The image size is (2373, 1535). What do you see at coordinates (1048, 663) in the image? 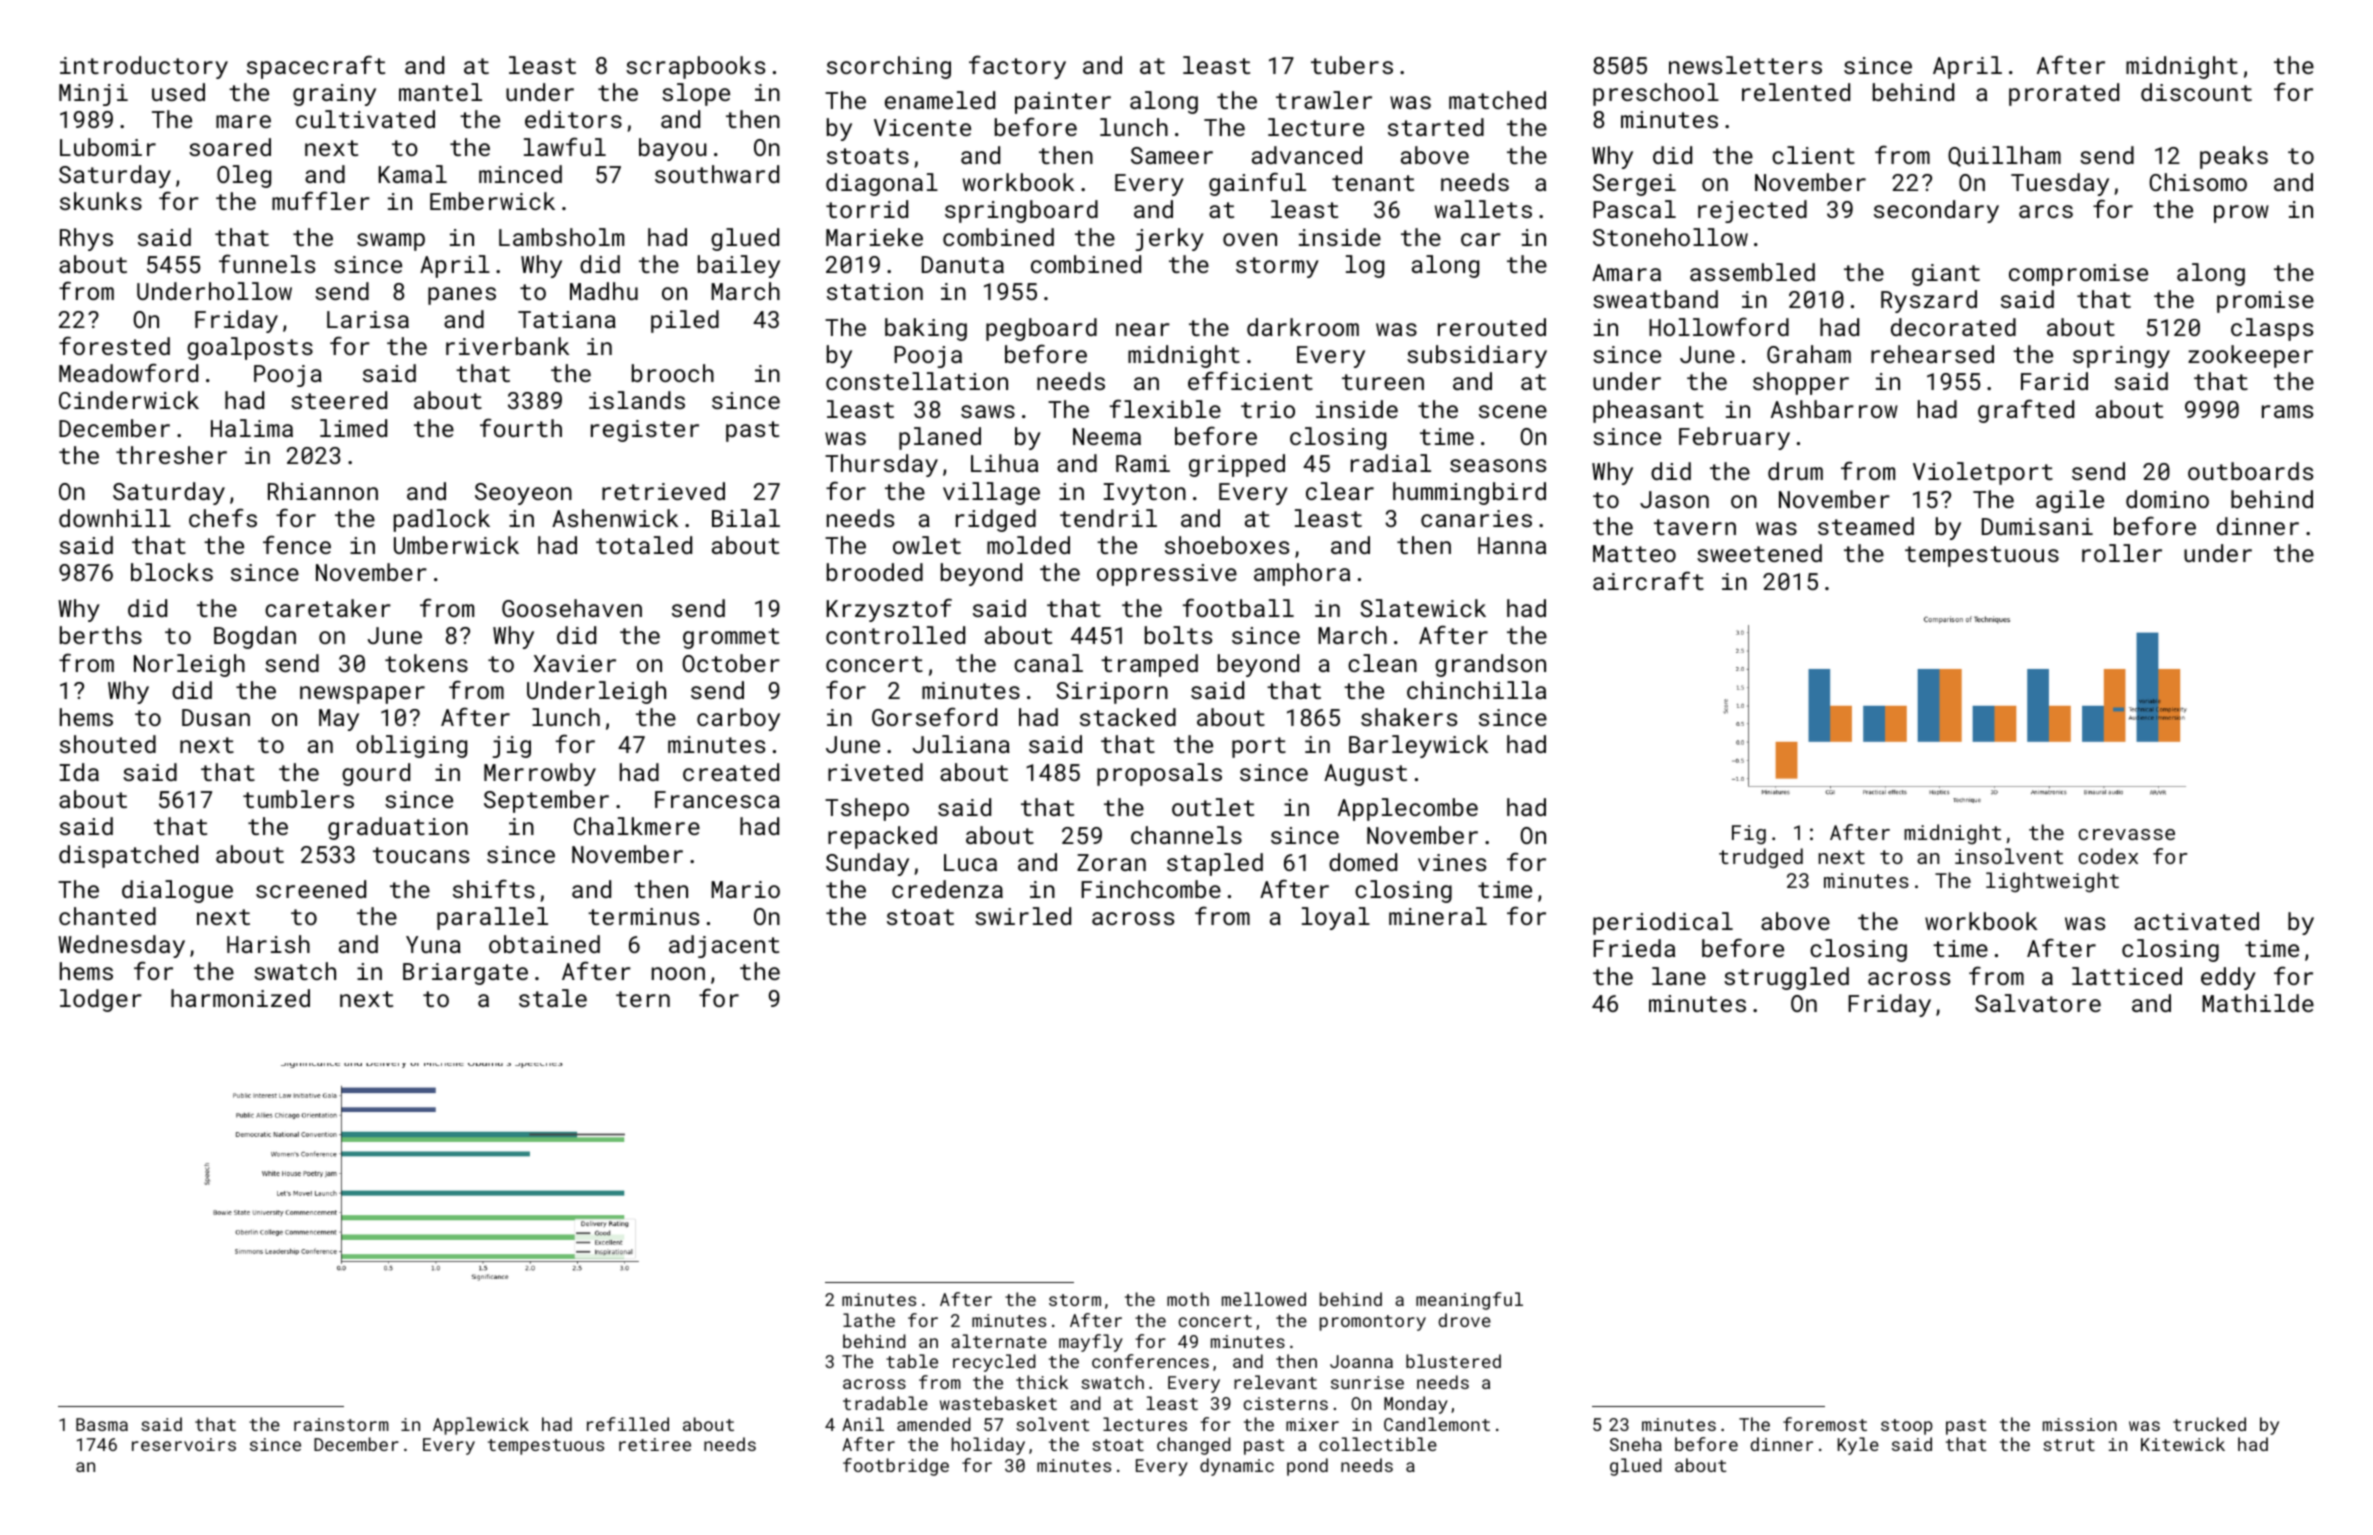
I see `canal` at bounding box center [1048, 663].
